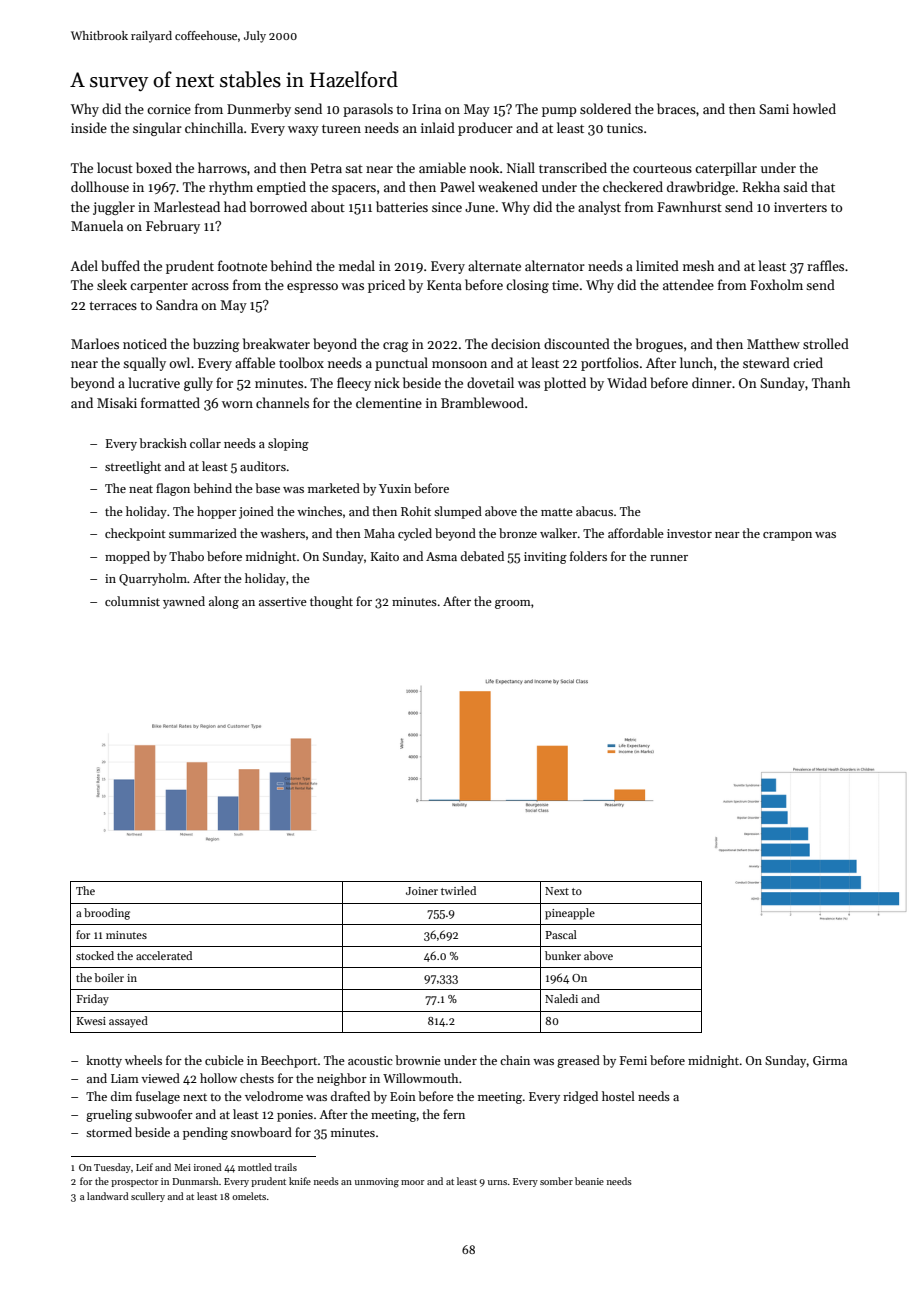 The height and width of the screenshot is (1308, 924). I want to click on runner, so click(669, 558).
